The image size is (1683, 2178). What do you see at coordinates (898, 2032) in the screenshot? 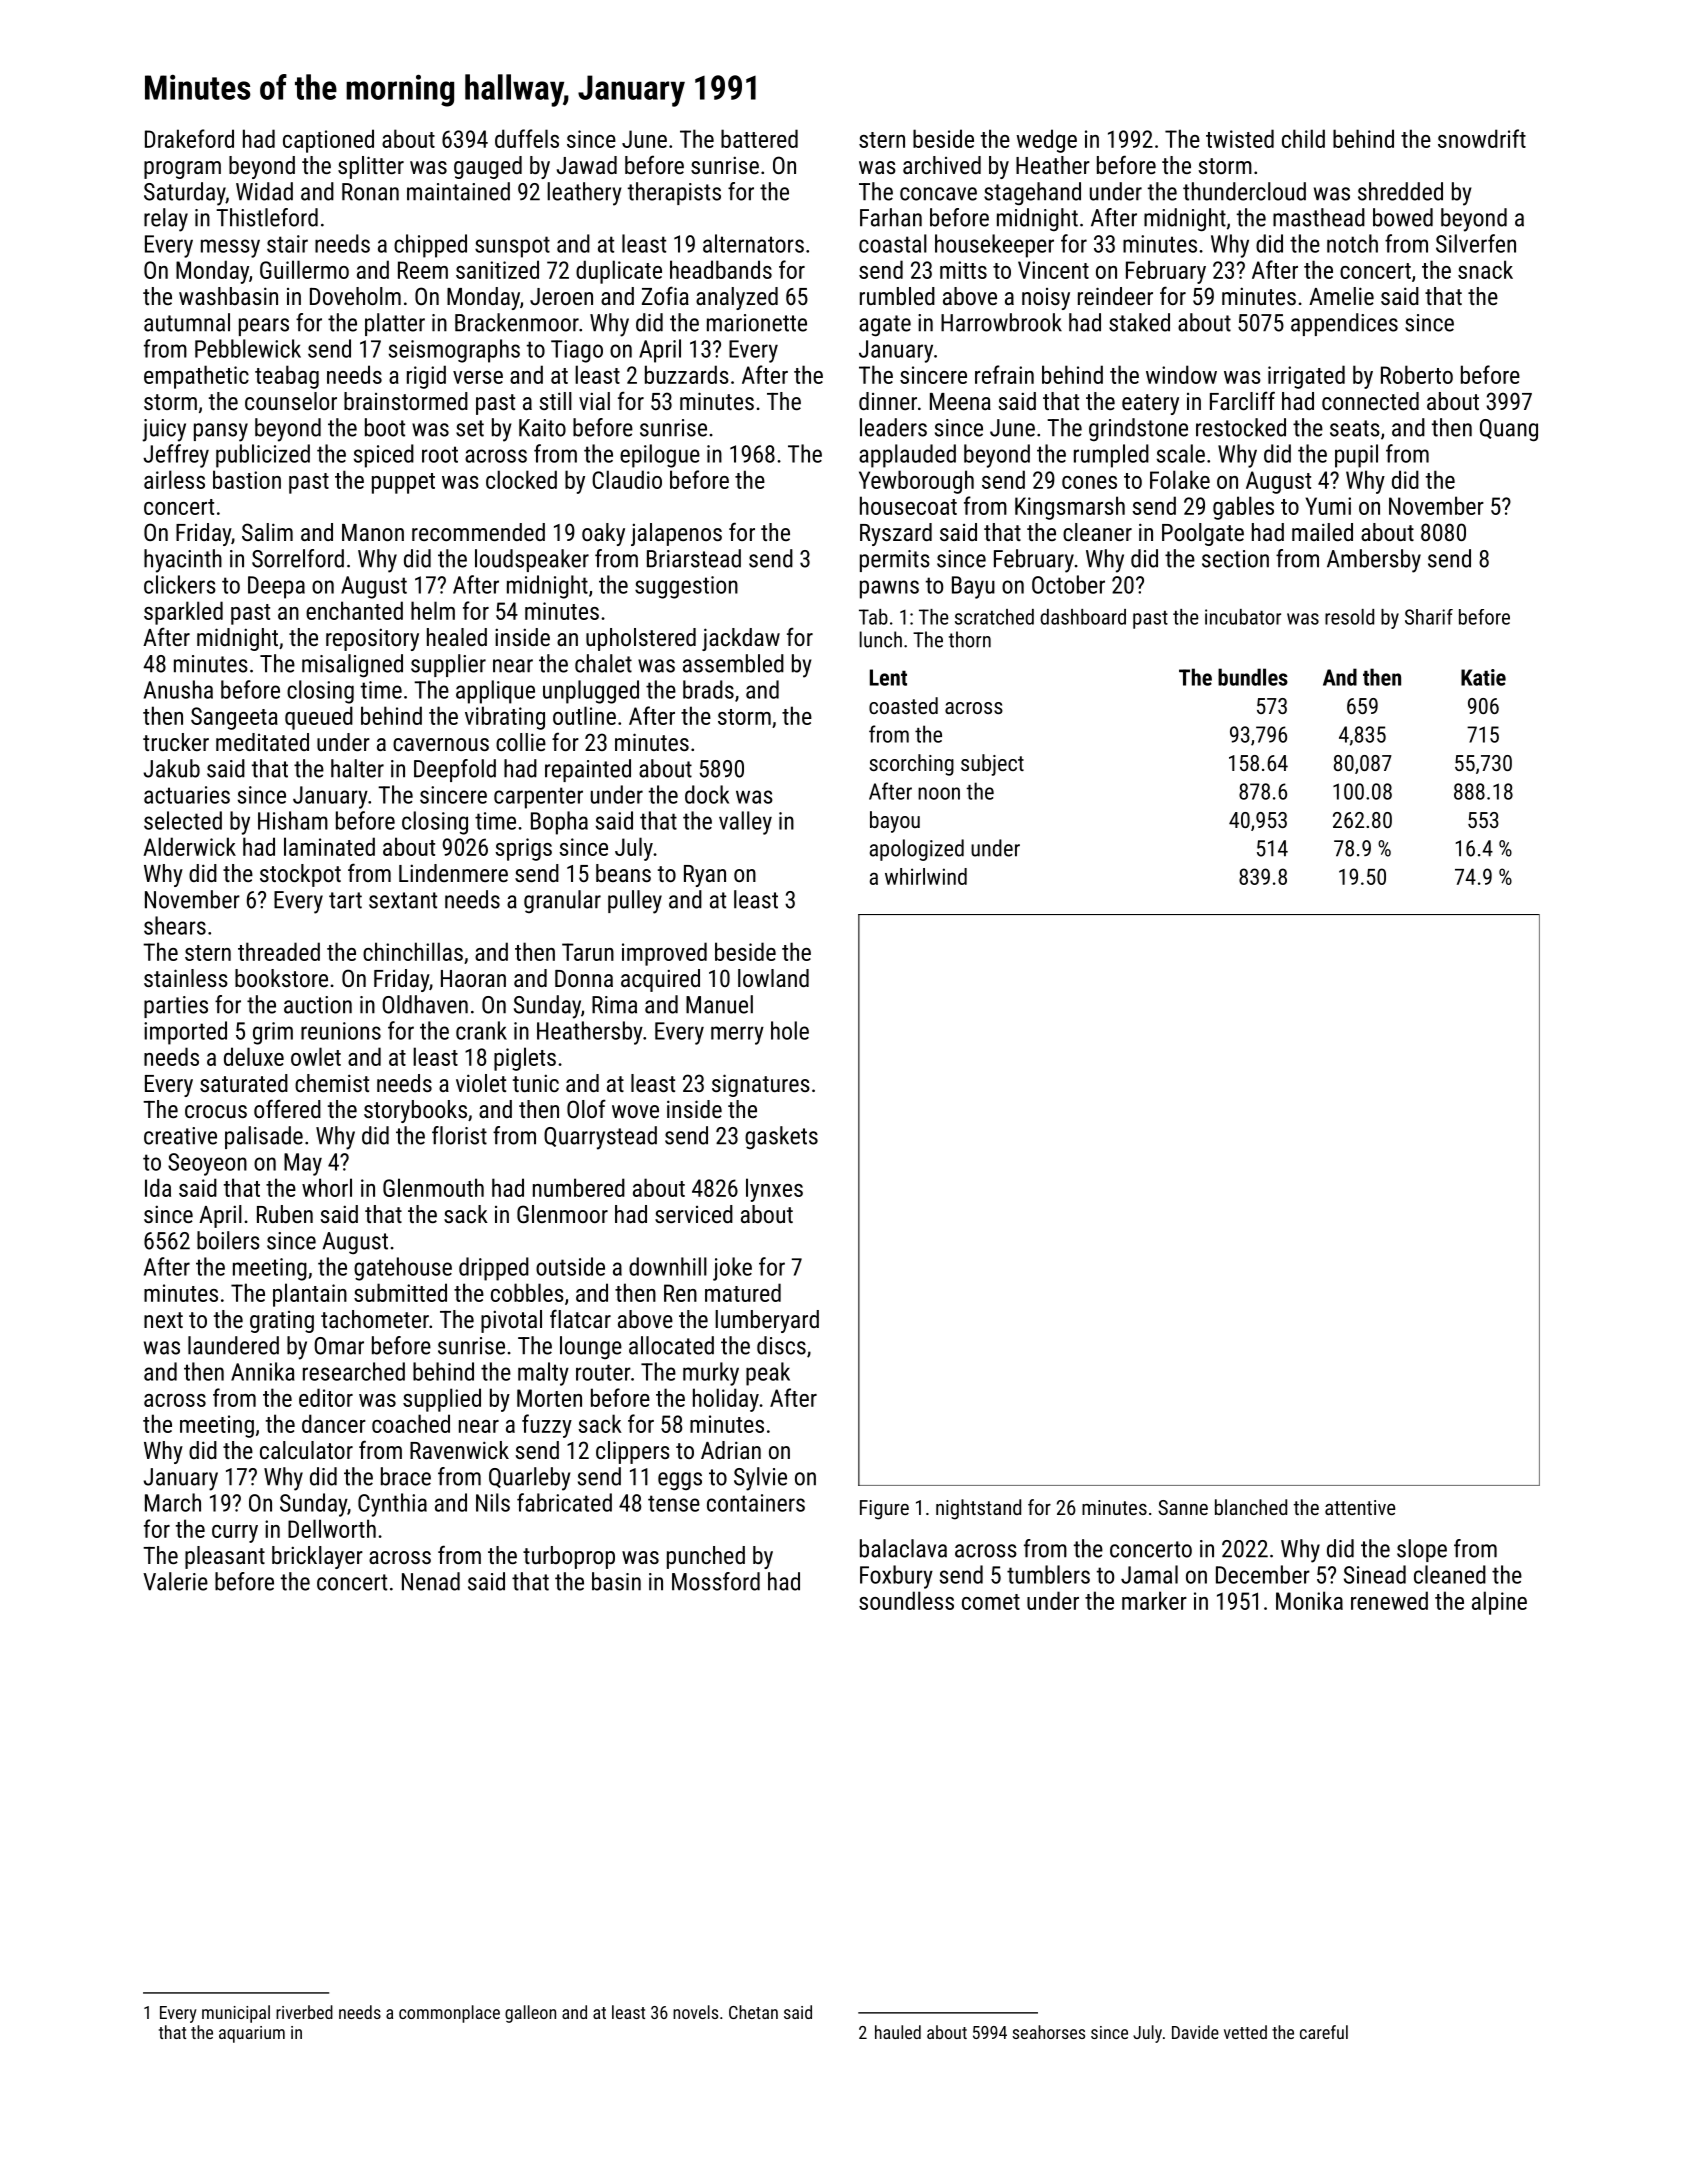
I see `hauled` at bounding box center [898, 2032].
